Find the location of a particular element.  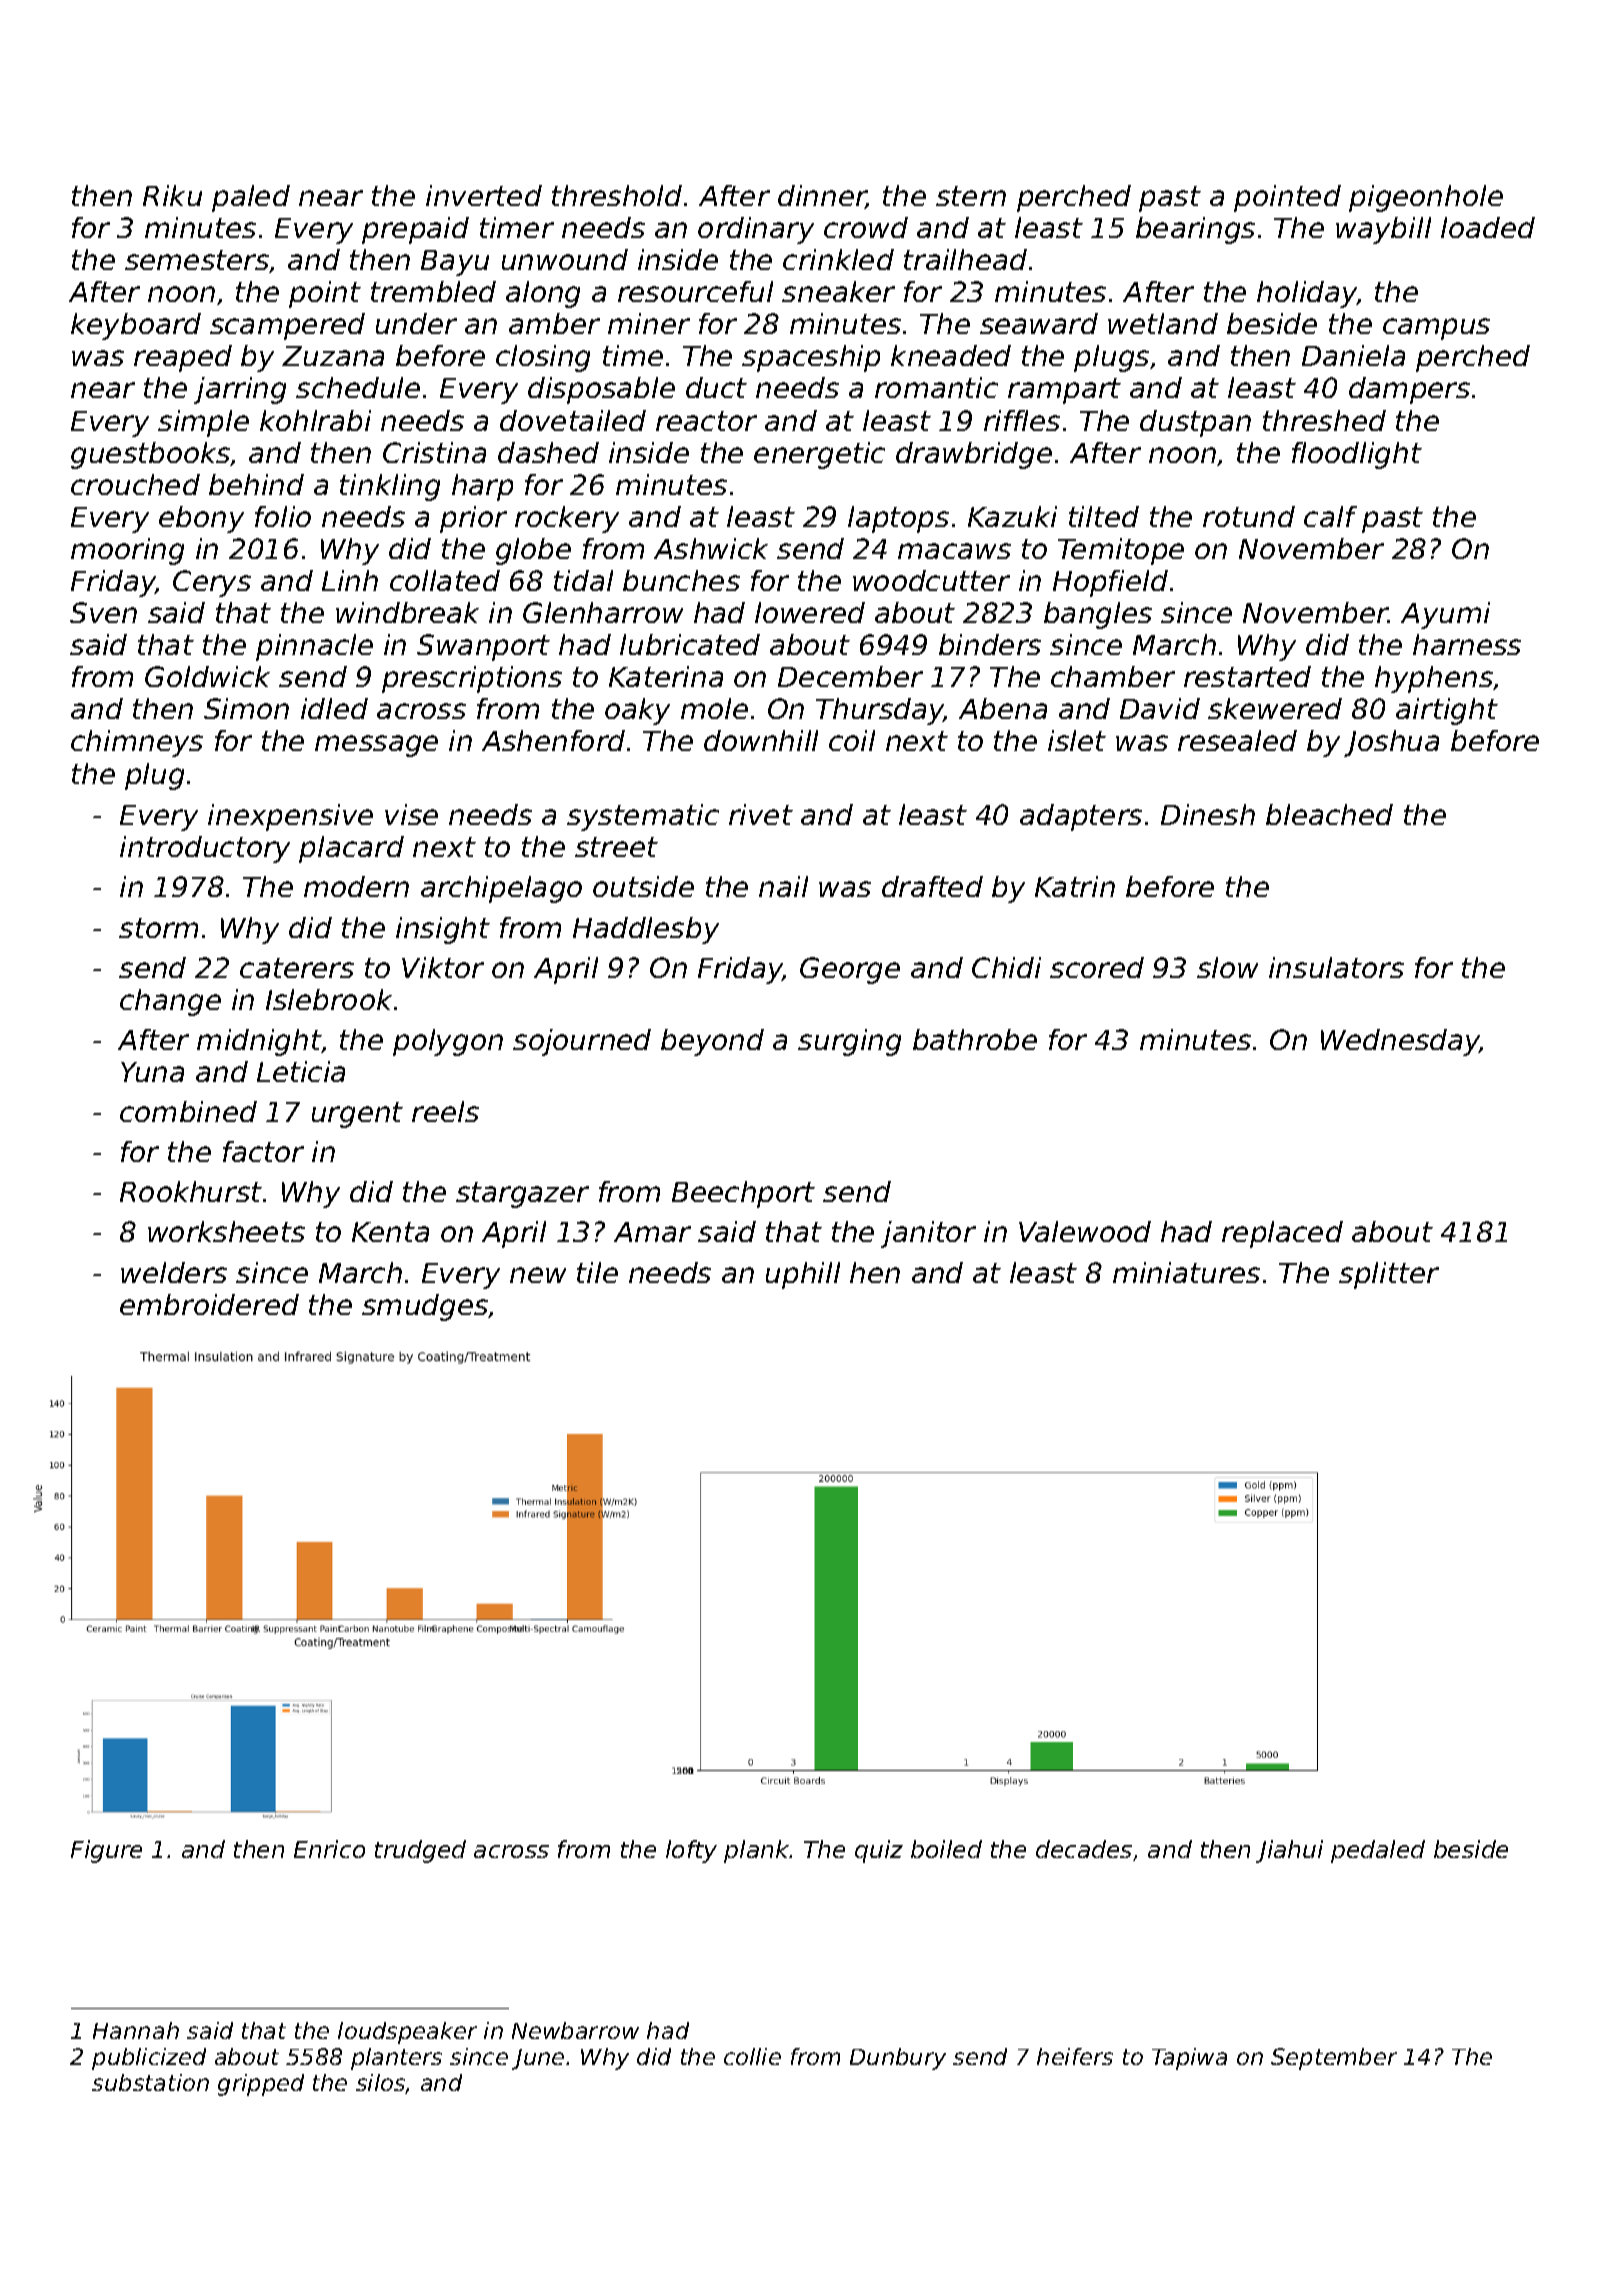

Hannah is located at coordinates (136, 2030).
